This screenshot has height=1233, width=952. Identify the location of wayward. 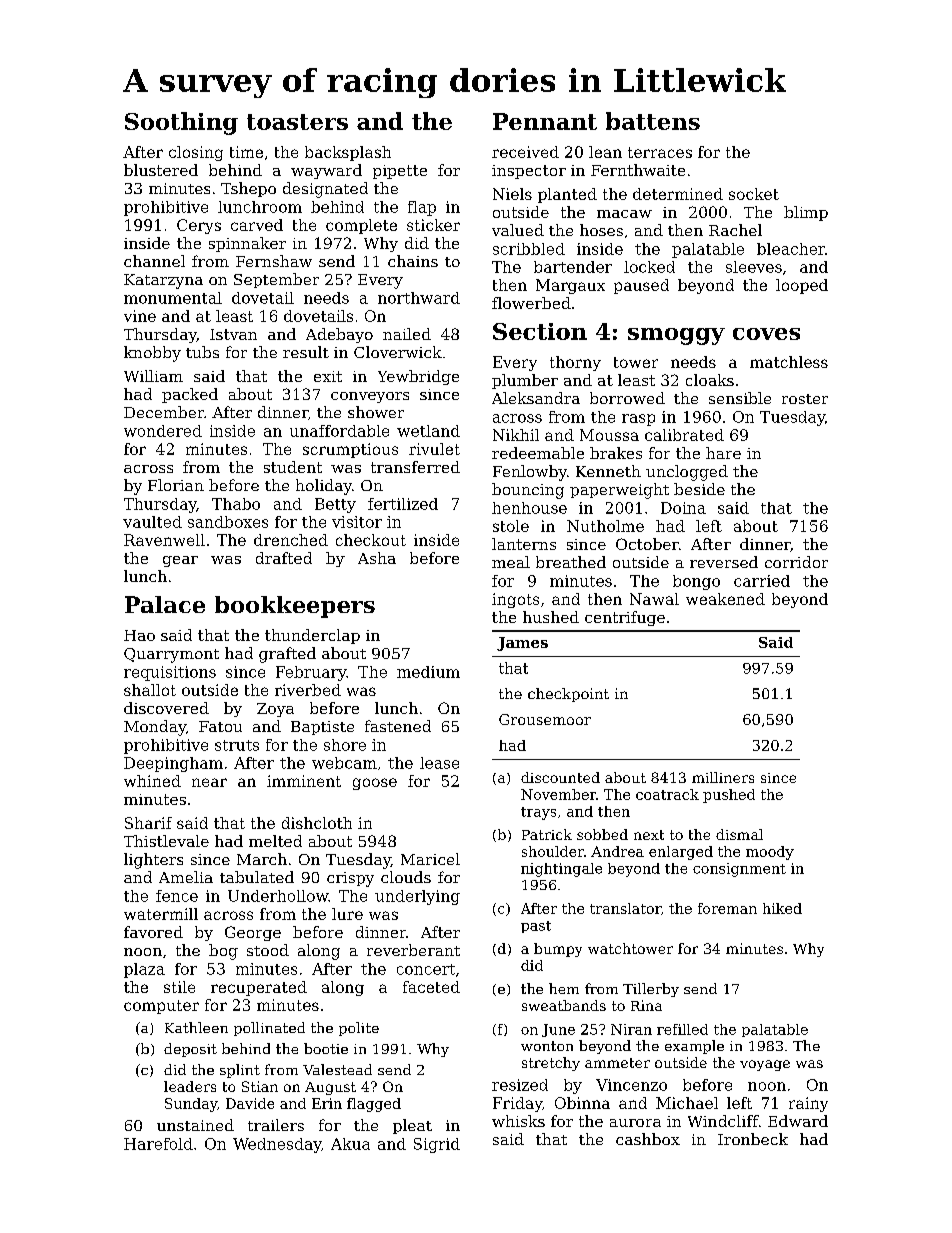
(326, 171).
